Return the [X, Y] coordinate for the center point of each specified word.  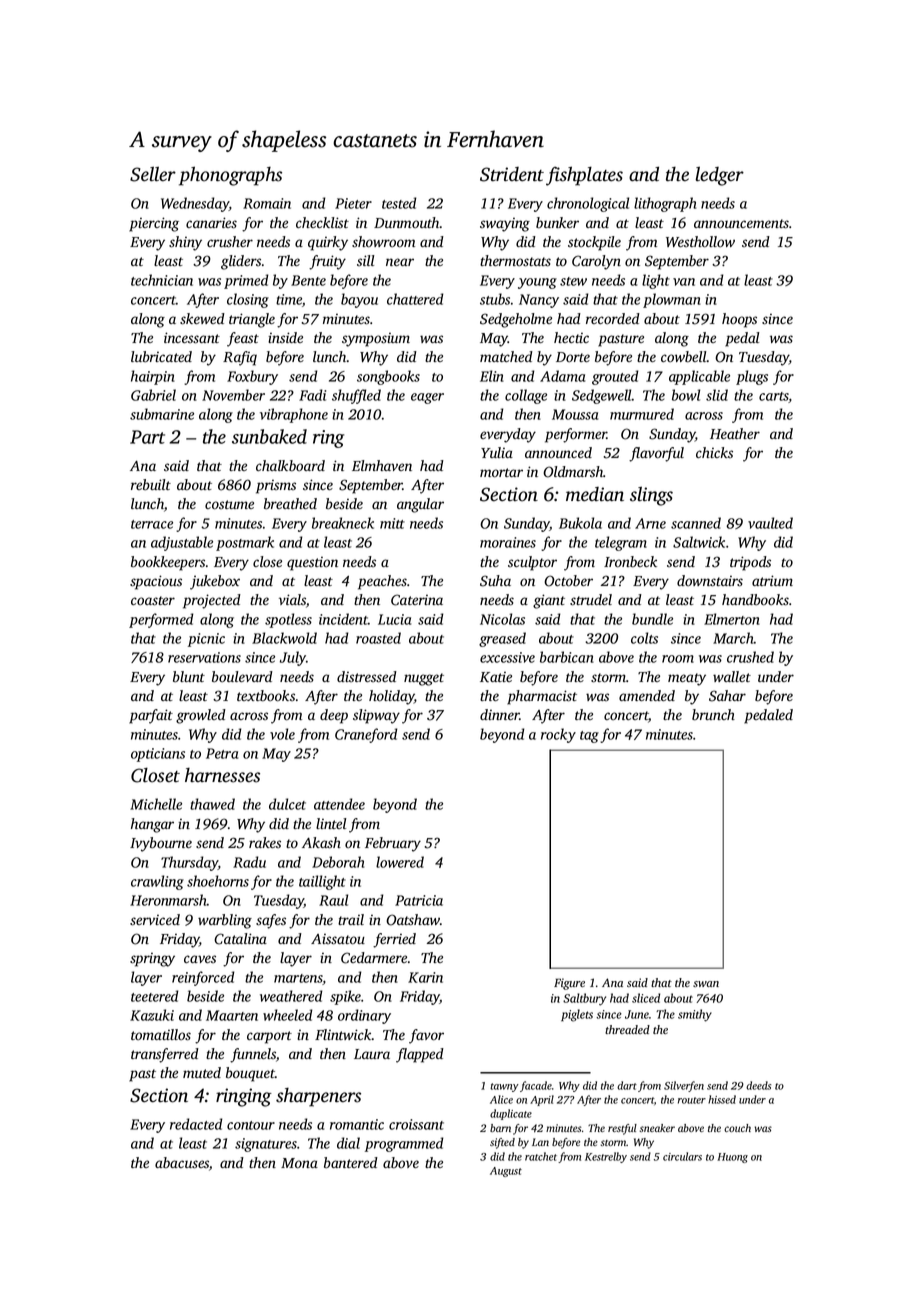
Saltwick [699, 542]
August [506, 1172]
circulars [682, 1156]
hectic [571, 337]
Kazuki [152, 1015]
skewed [202, 319]
